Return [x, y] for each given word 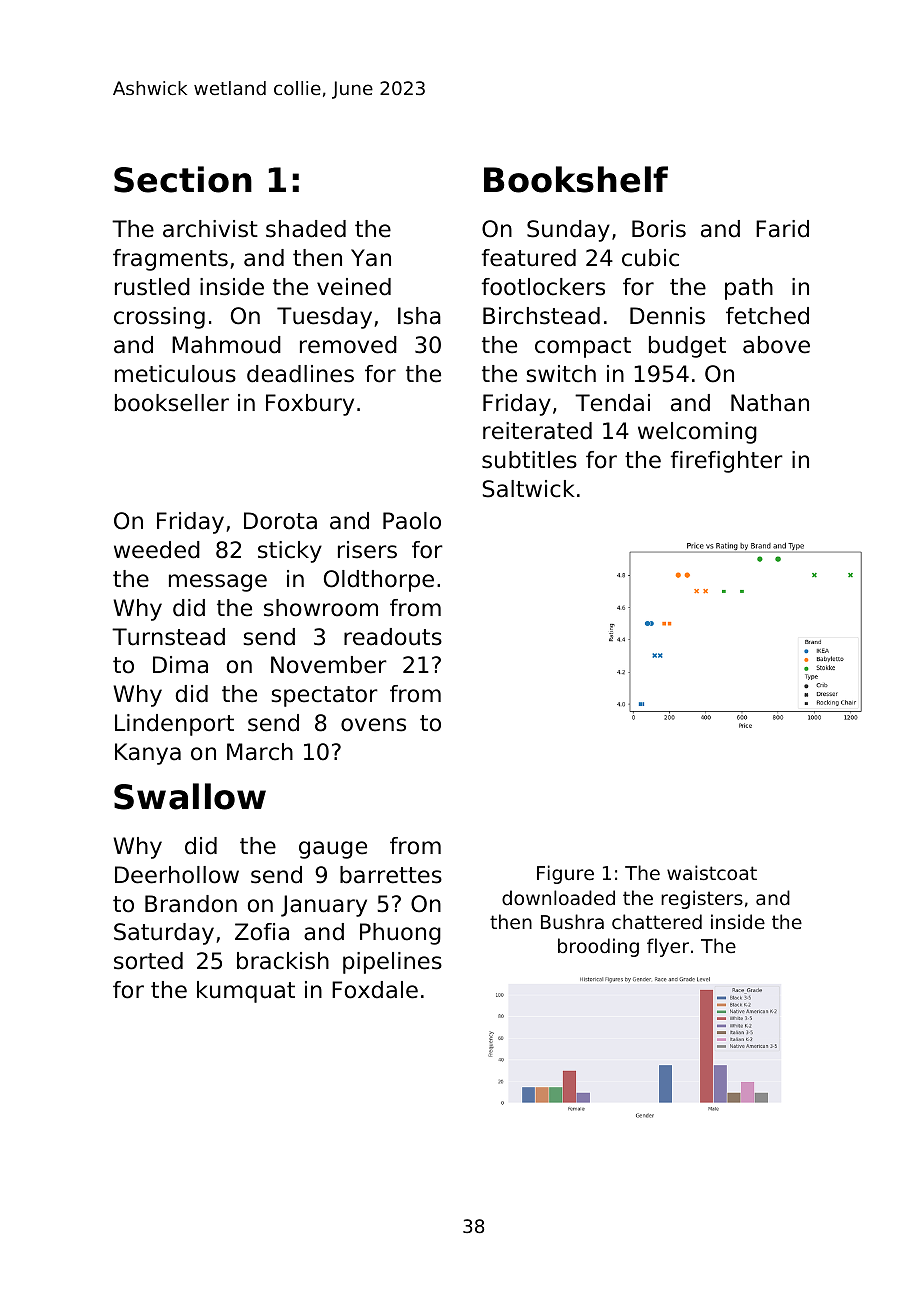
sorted [148, 961]
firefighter [727, 462]
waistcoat [712, 872]
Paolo [412, 521]
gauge [333, 850]
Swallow [190, 796]
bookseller [172, 403]
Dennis [667, 316]
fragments [170, 260]
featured [529, 258]
